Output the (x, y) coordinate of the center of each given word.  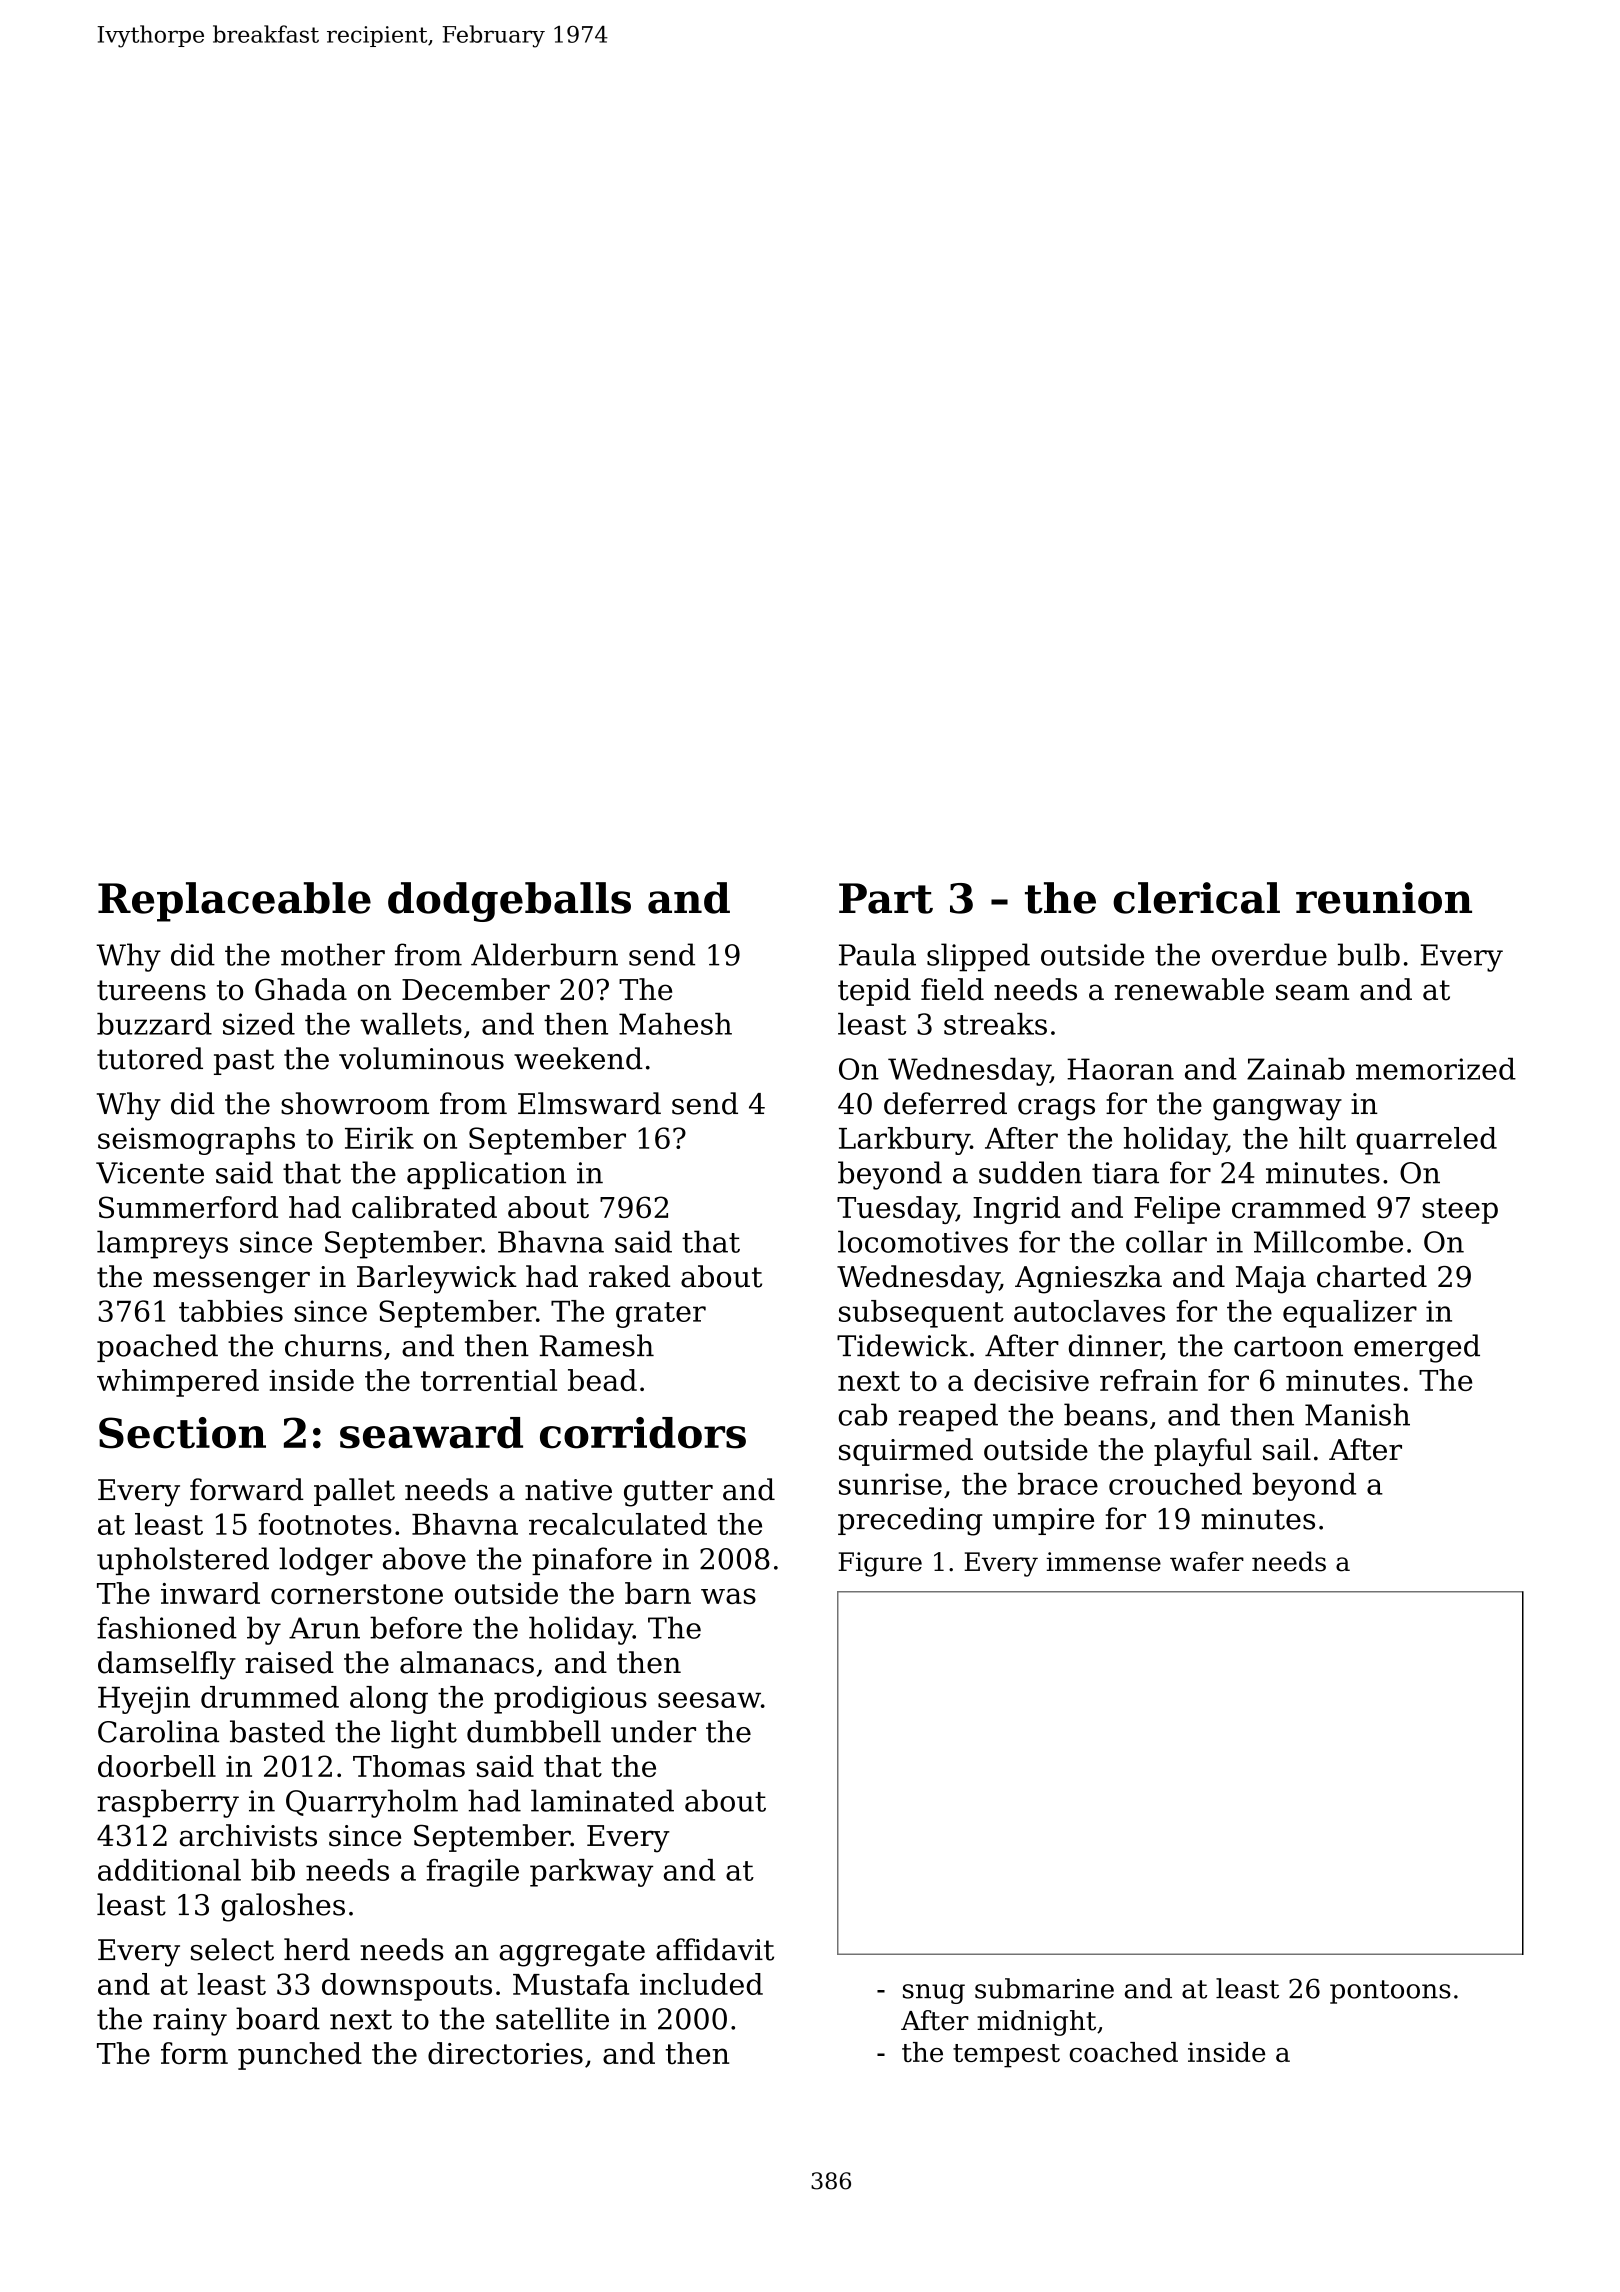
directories (505, 2053)
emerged (1417, 1348)
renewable (1189, 989)
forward (247, 1489)
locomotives (923, 1241)
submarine (1044, 1988)
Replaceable (234, 902)
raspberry (168, 1803)
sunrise (890, 1484)
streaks (995, 1024)
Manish (1357, 1414)
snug (934, 1994)
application (486, 1175)
